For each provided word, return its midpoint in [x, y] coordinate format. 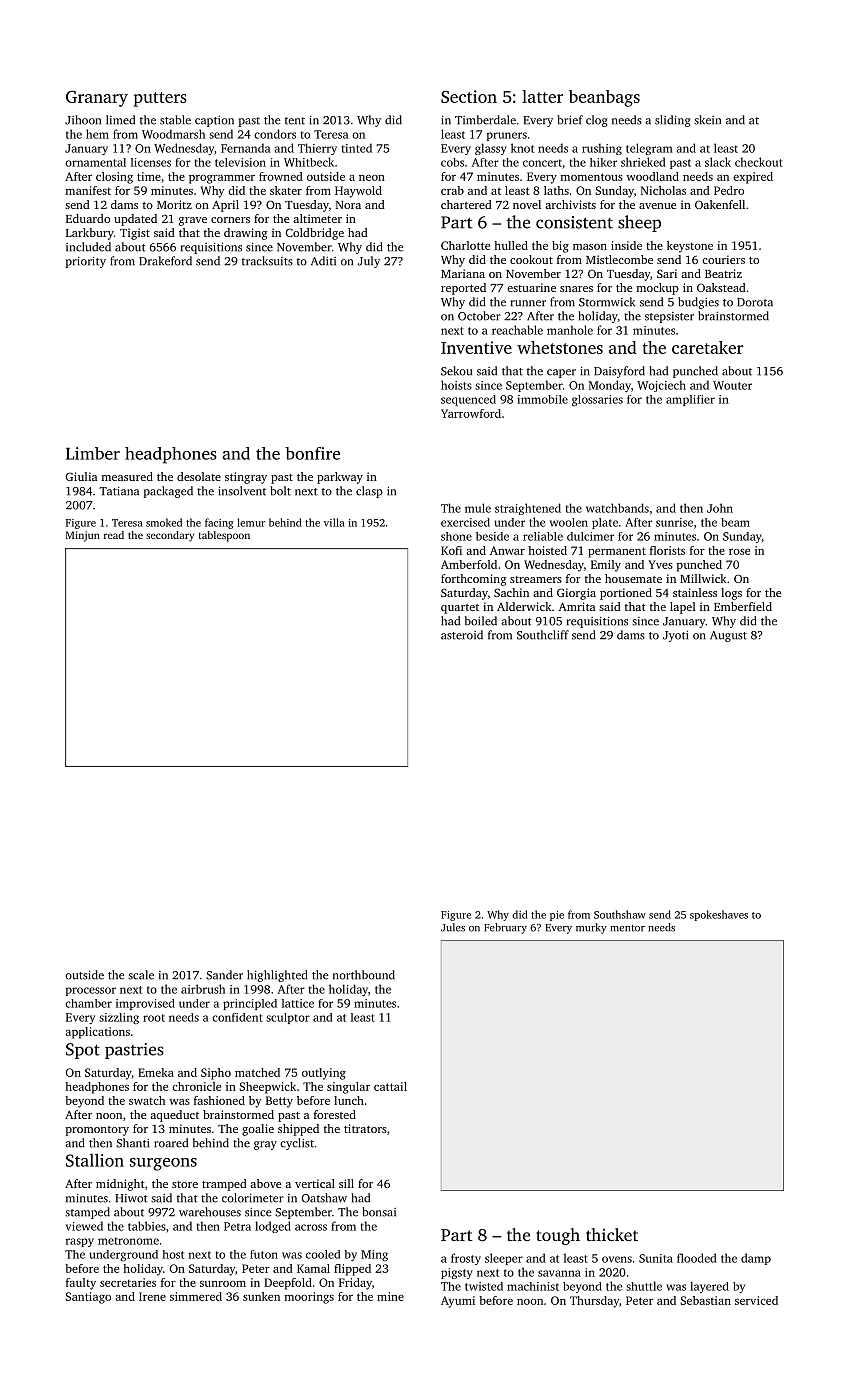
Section [469, 96]
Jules [453, 927]
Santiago [88, 1298]
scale [141, 975]
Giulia [81, 476]
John [720, 508]
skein [707, 120]
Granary [97, 99]
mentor [627, 928]
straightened [528, 509]
